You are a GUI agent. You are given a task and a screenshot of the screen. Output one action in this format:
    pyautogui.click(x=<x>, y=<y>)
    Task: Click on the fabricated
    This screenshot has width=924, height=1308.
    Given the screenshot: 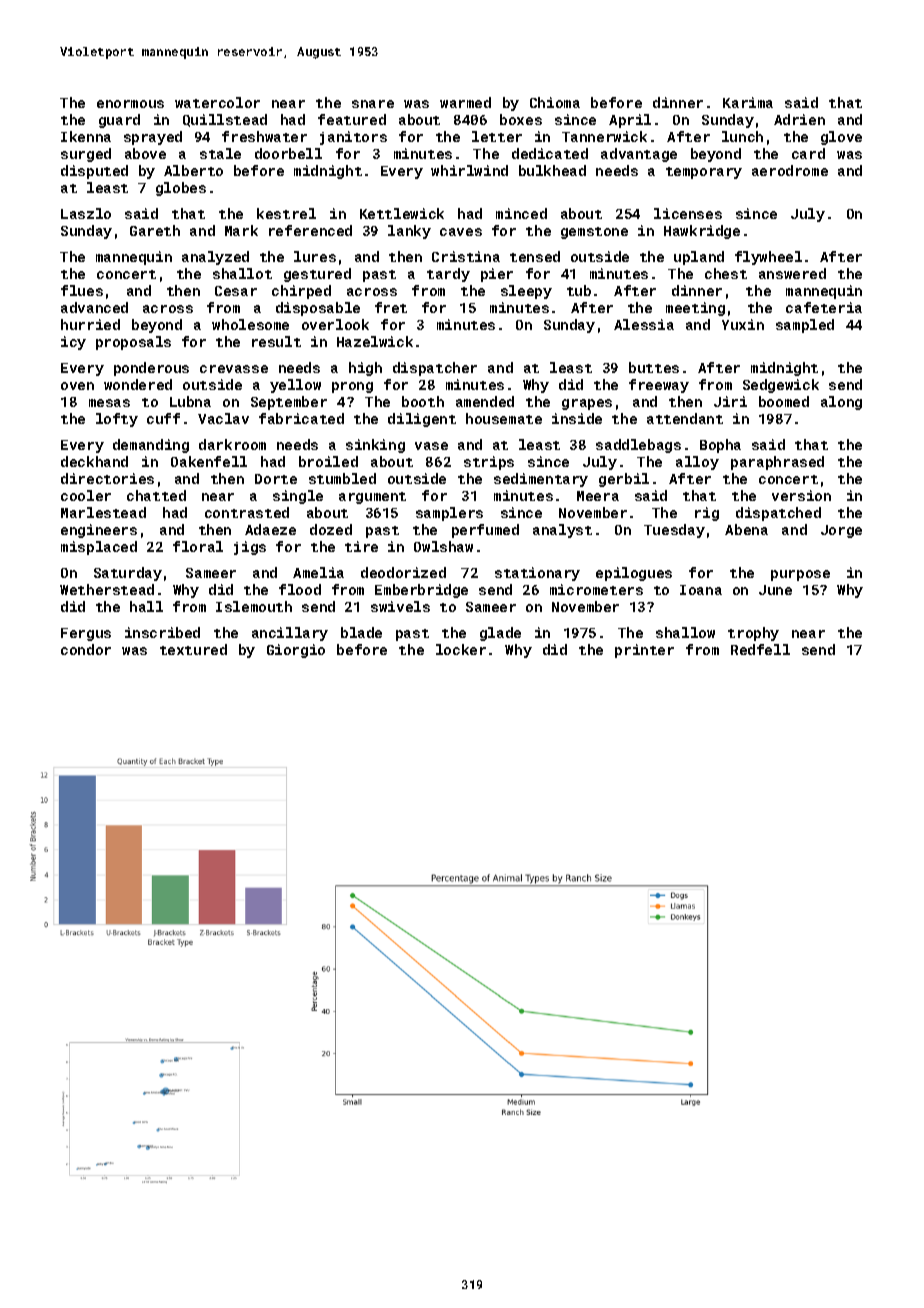 What is the action you would take?
    pyautogui.click(x=301, y=418)
